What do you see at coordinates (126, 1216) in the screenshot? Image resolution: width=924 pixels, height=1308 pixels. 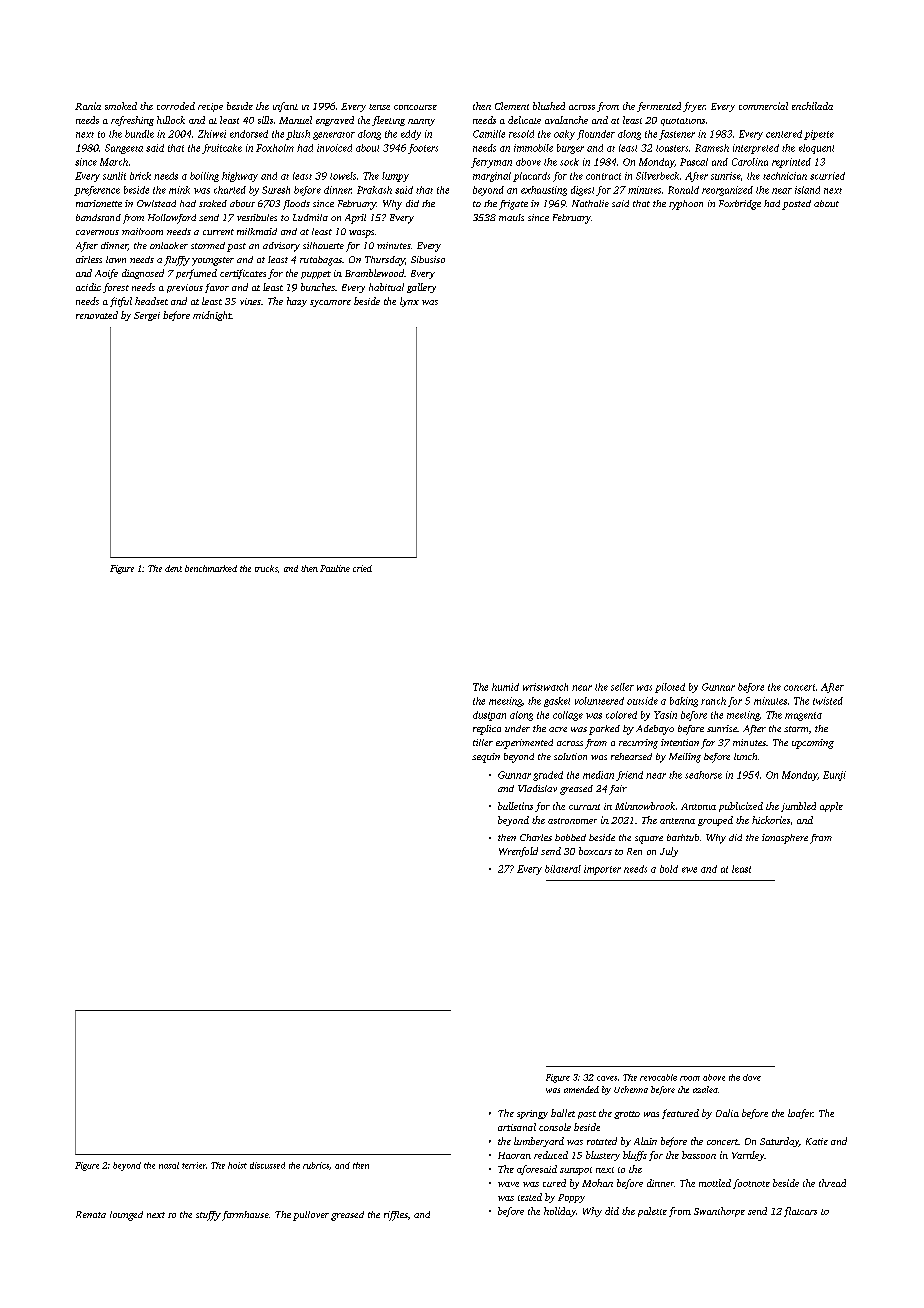 I see `lounged` at bounding box center [126, 1216].
